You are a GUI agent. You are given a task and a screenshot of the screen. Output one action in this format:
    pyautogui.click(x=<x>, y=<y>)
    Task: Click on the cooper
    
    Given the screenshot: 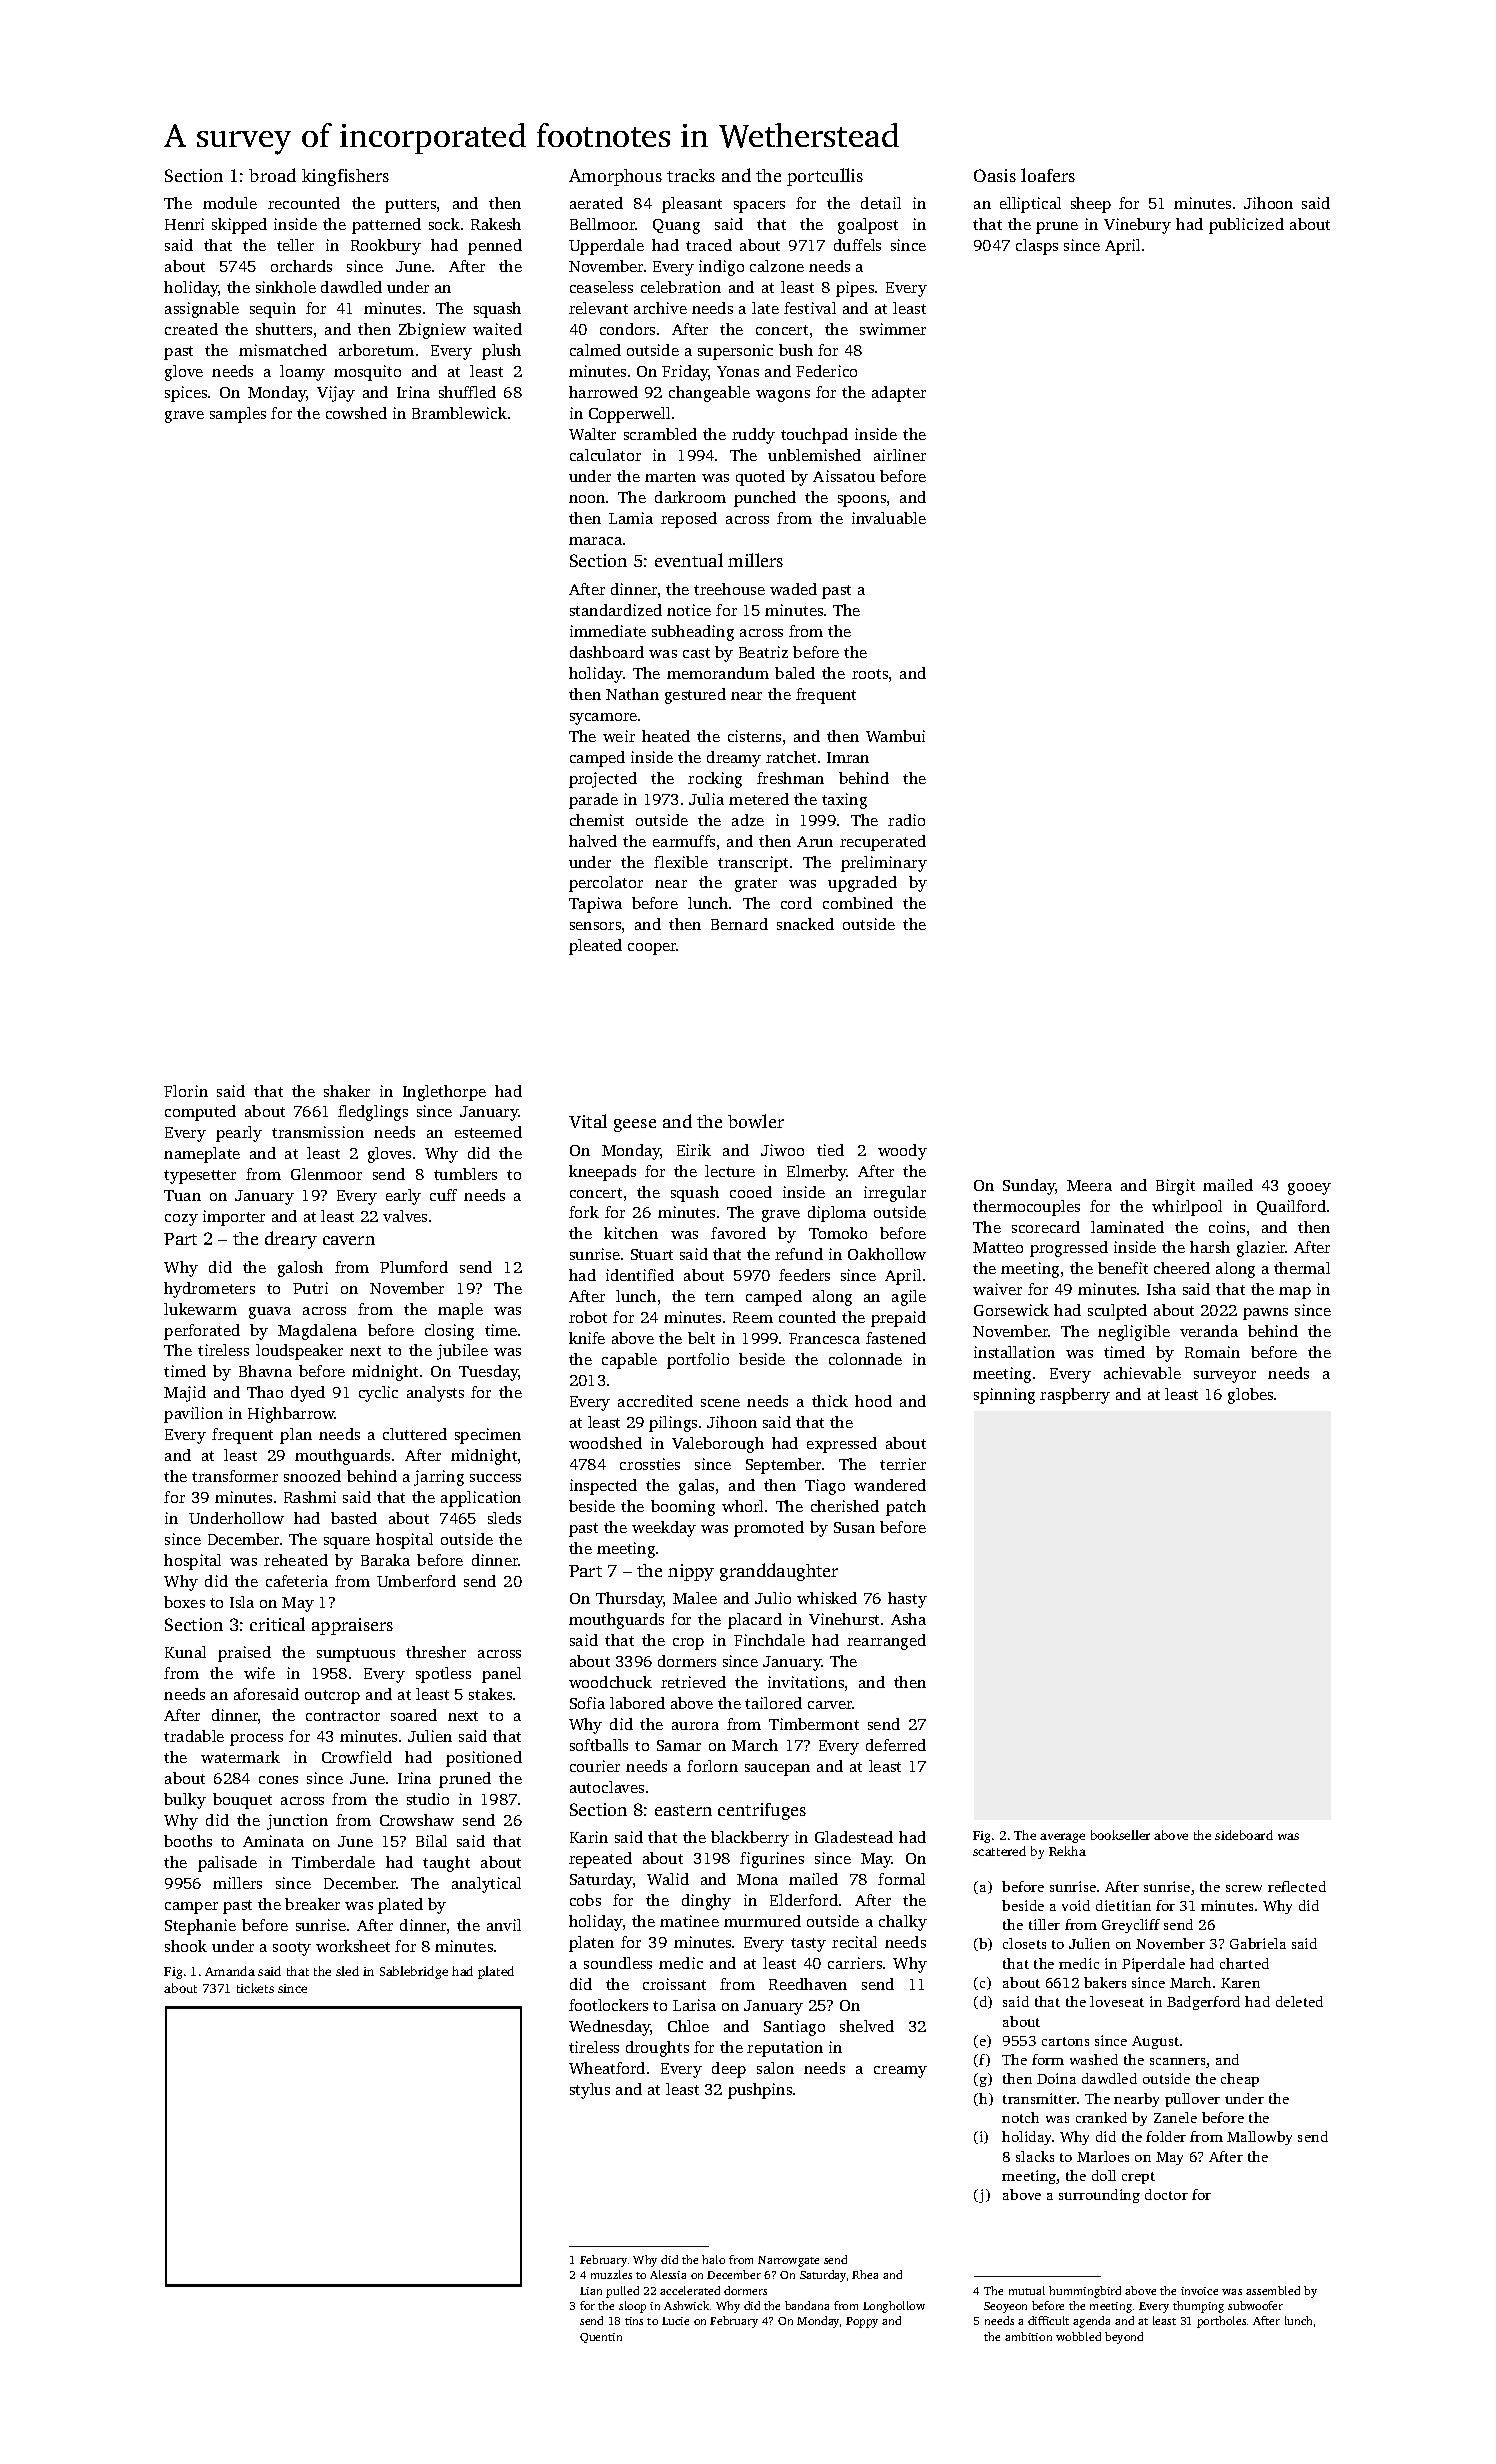 What is the action you would take?
    pyautogui.click(x=652, y=949)
